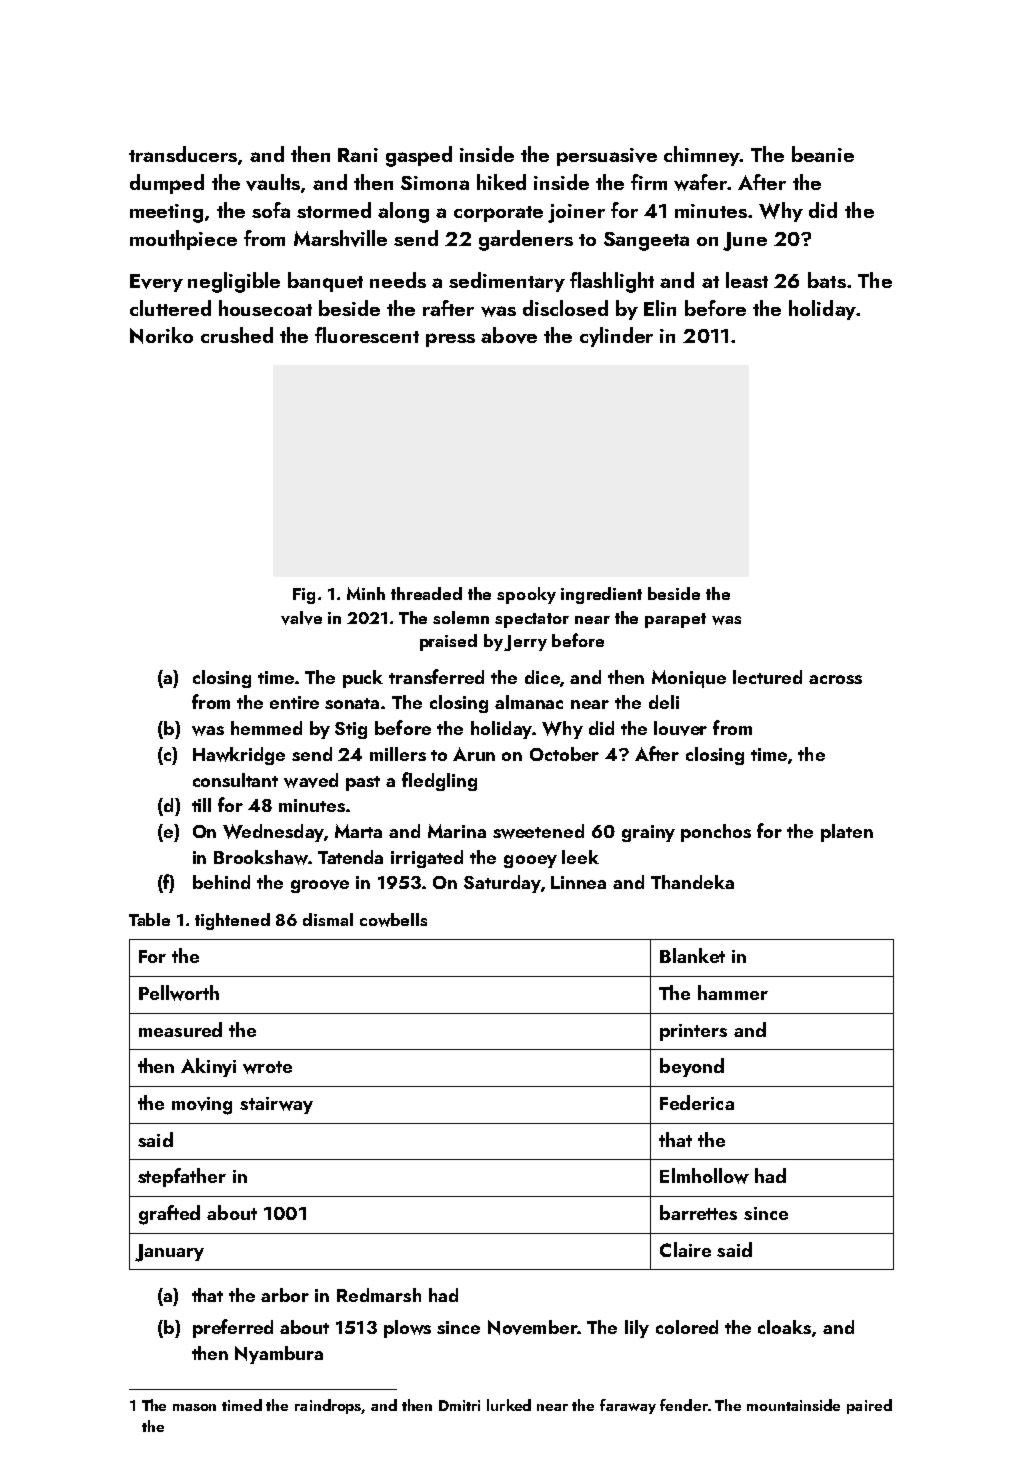  Describe the element at coordinates (239, 756) in the page. I see `Hawkridge` at that location.
